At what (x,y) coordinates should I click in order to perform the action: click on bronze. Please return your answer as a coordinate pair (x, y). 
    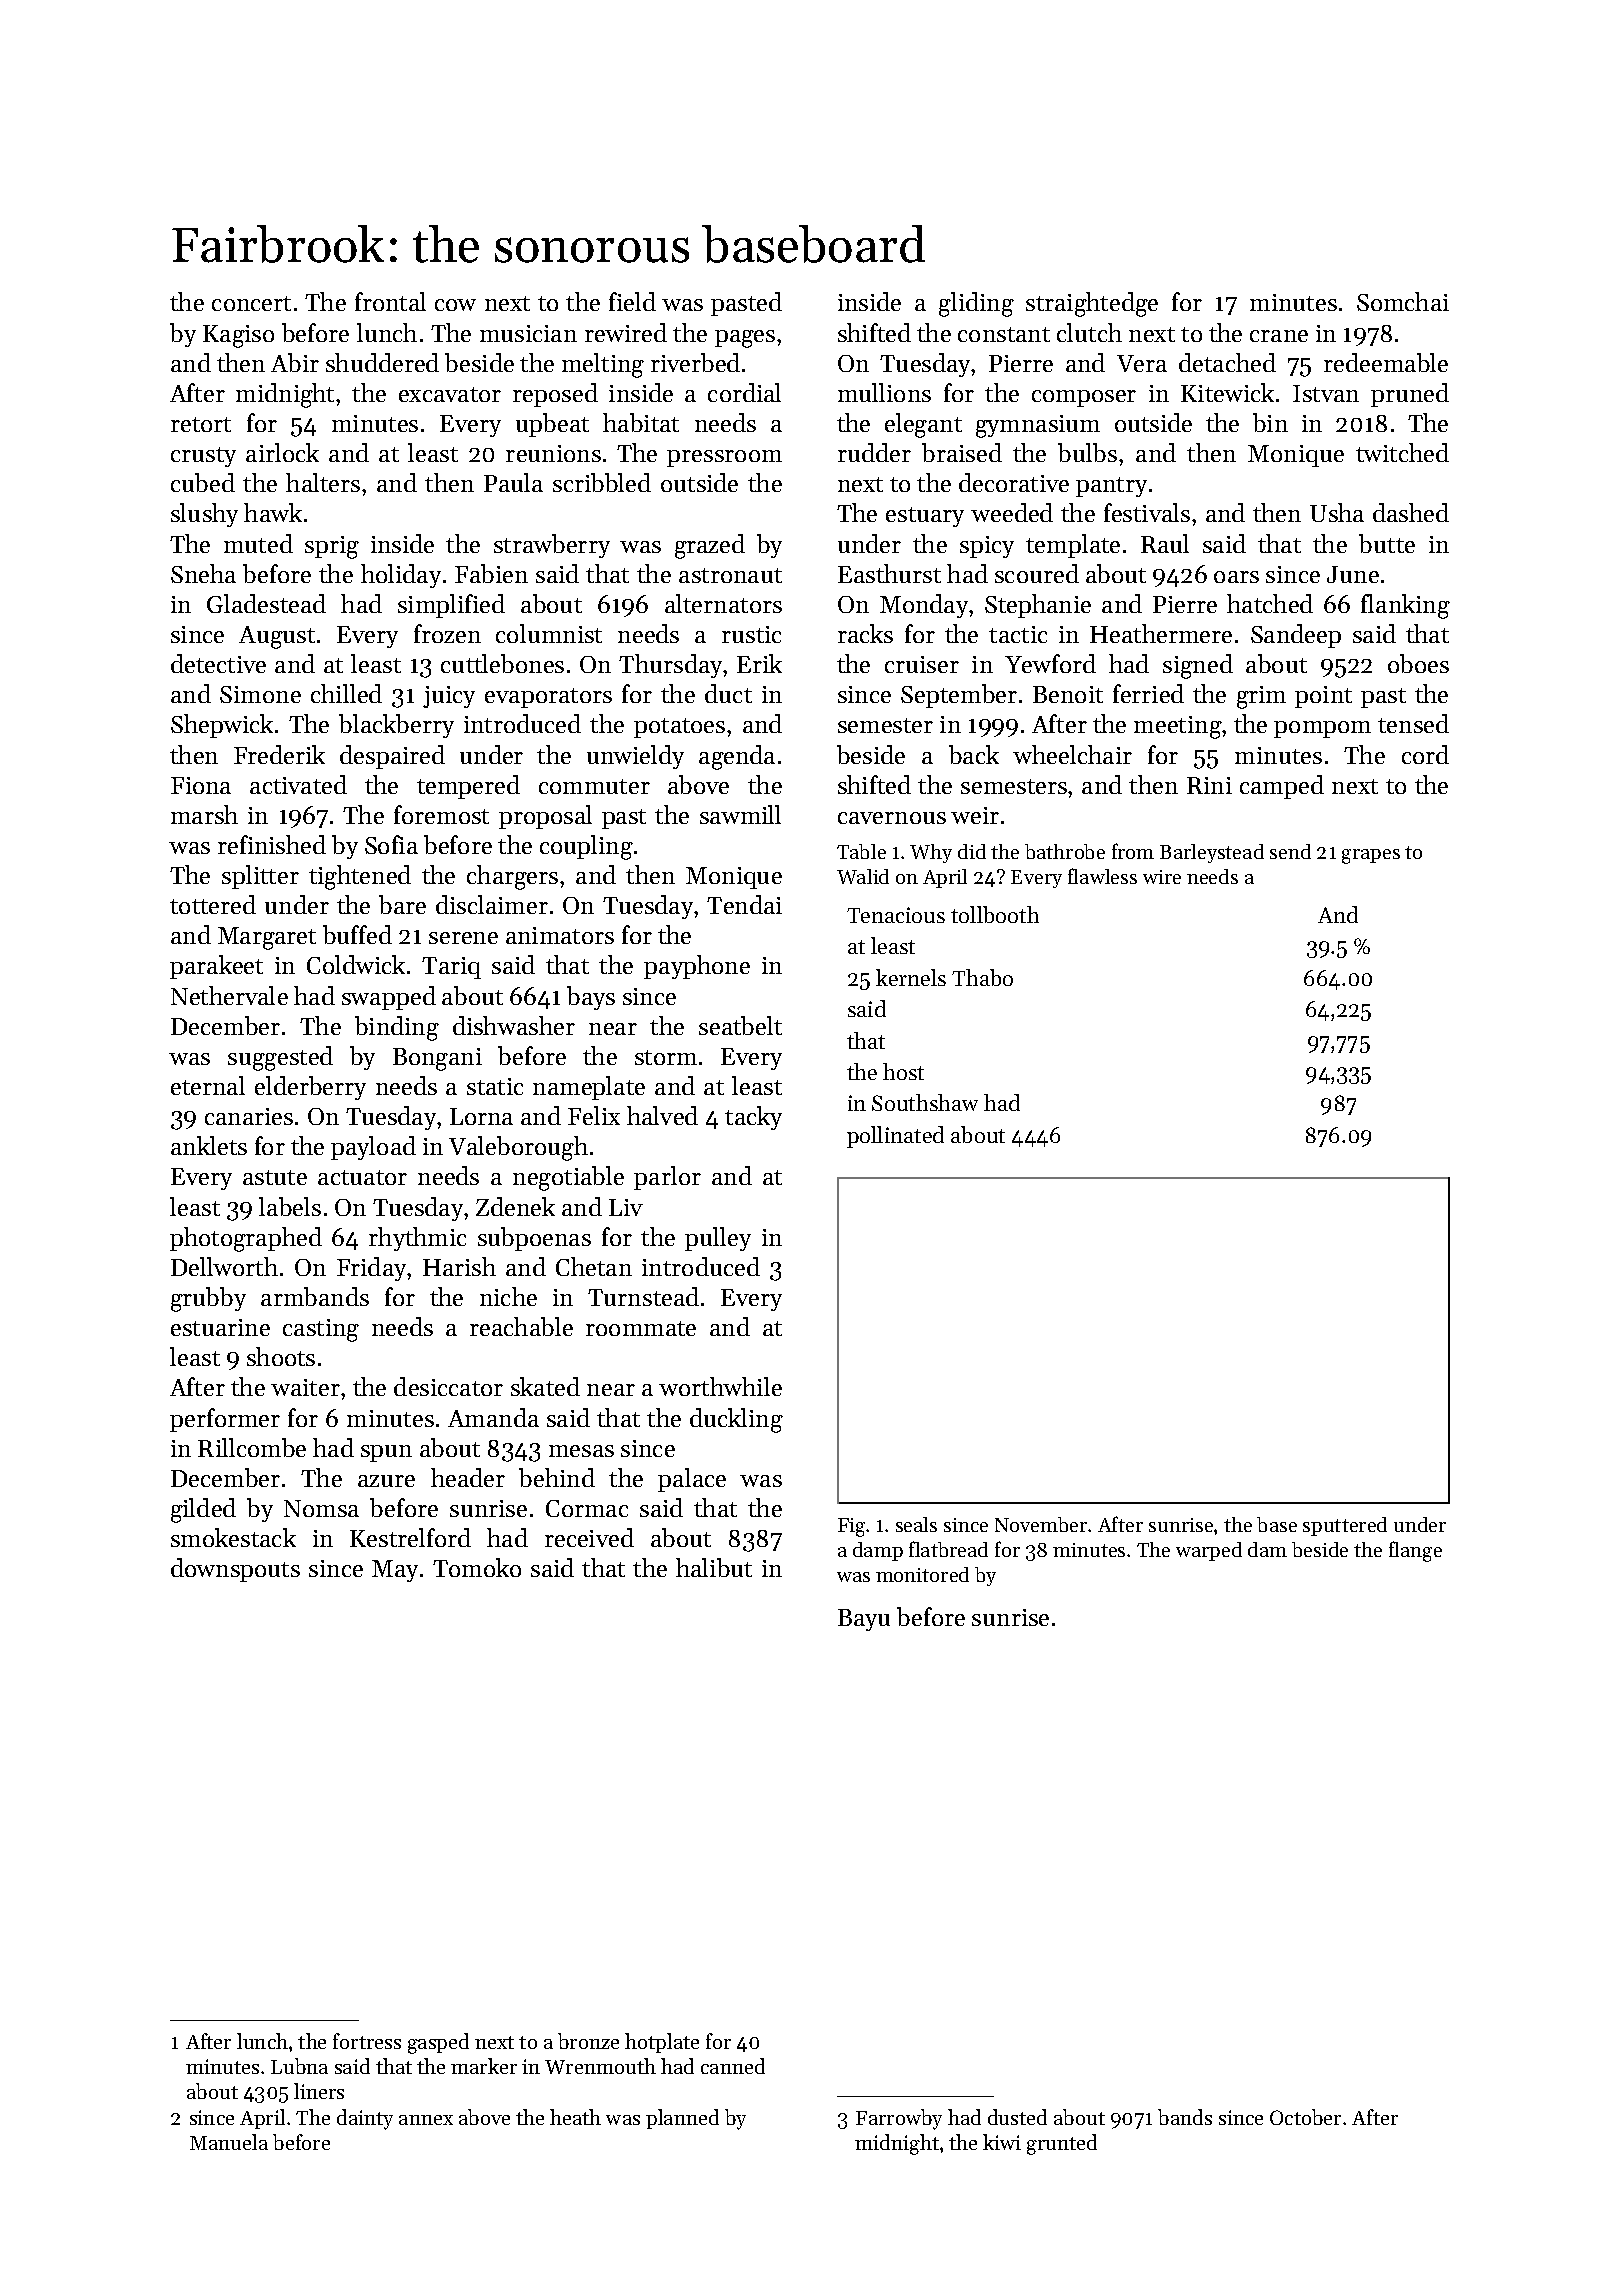
    Looking at the image, I should click on (588, 2041).
